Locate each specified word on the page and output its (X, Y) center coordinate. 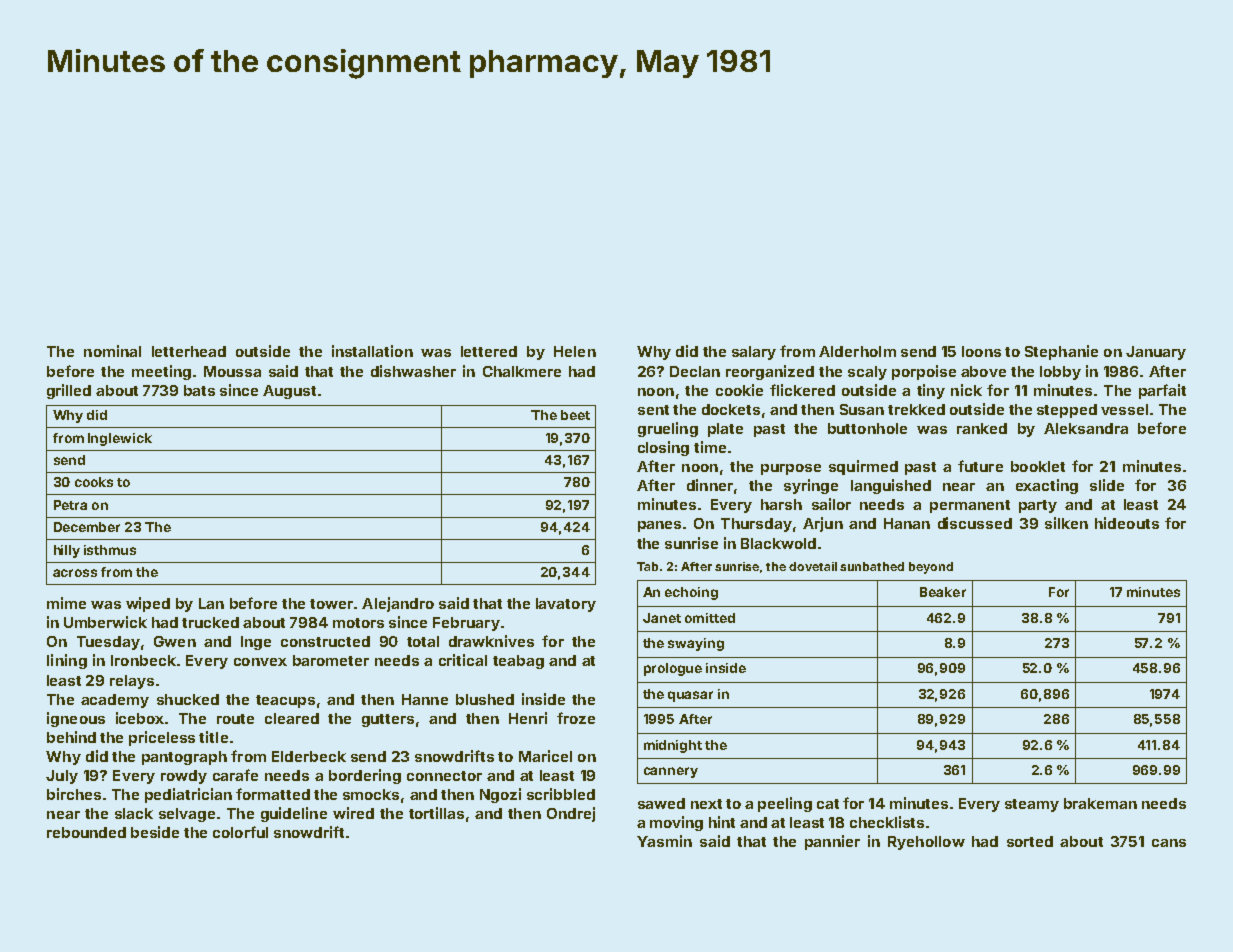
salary (754, 353)
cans (1169, 843)
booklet (1038, 466)
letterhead (189, 351)
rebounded (86, 832)
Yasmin (664, 841)
